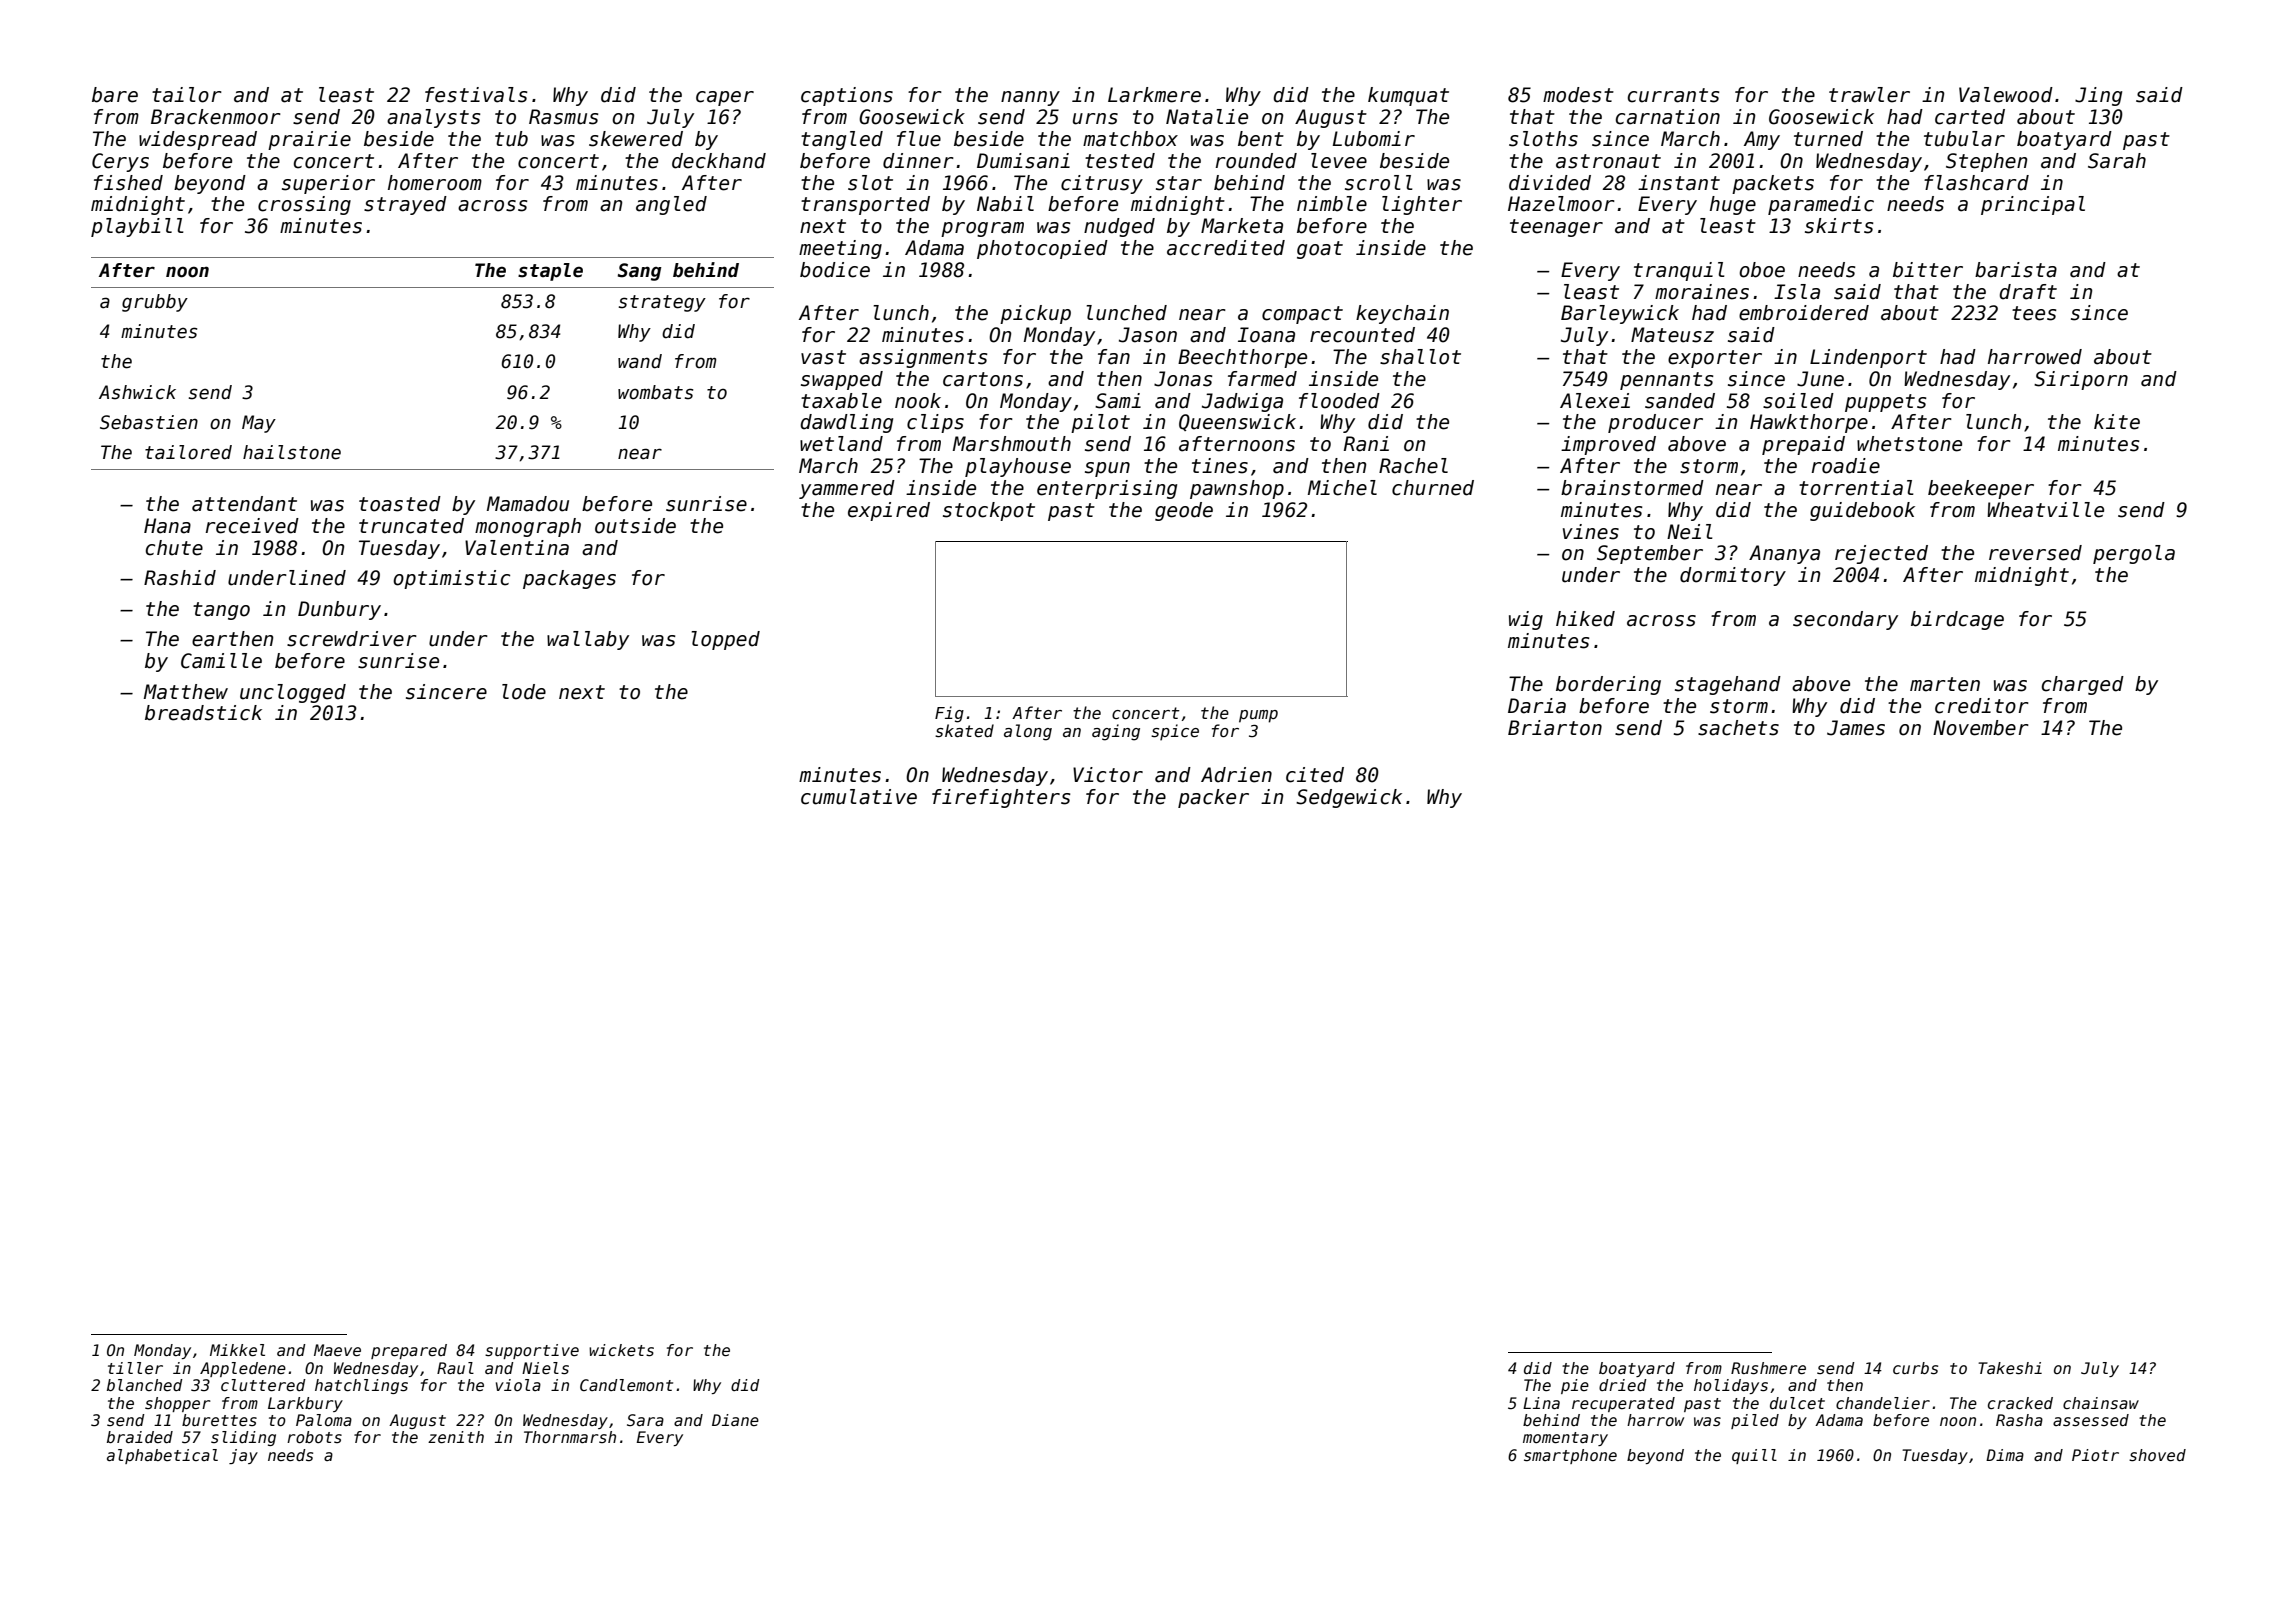 This screenshot has height=1614, width=2282. What do you see at coordinates (2016, 270) in the screenshot?
I see `barista` at bounding box center [2016, 270].
